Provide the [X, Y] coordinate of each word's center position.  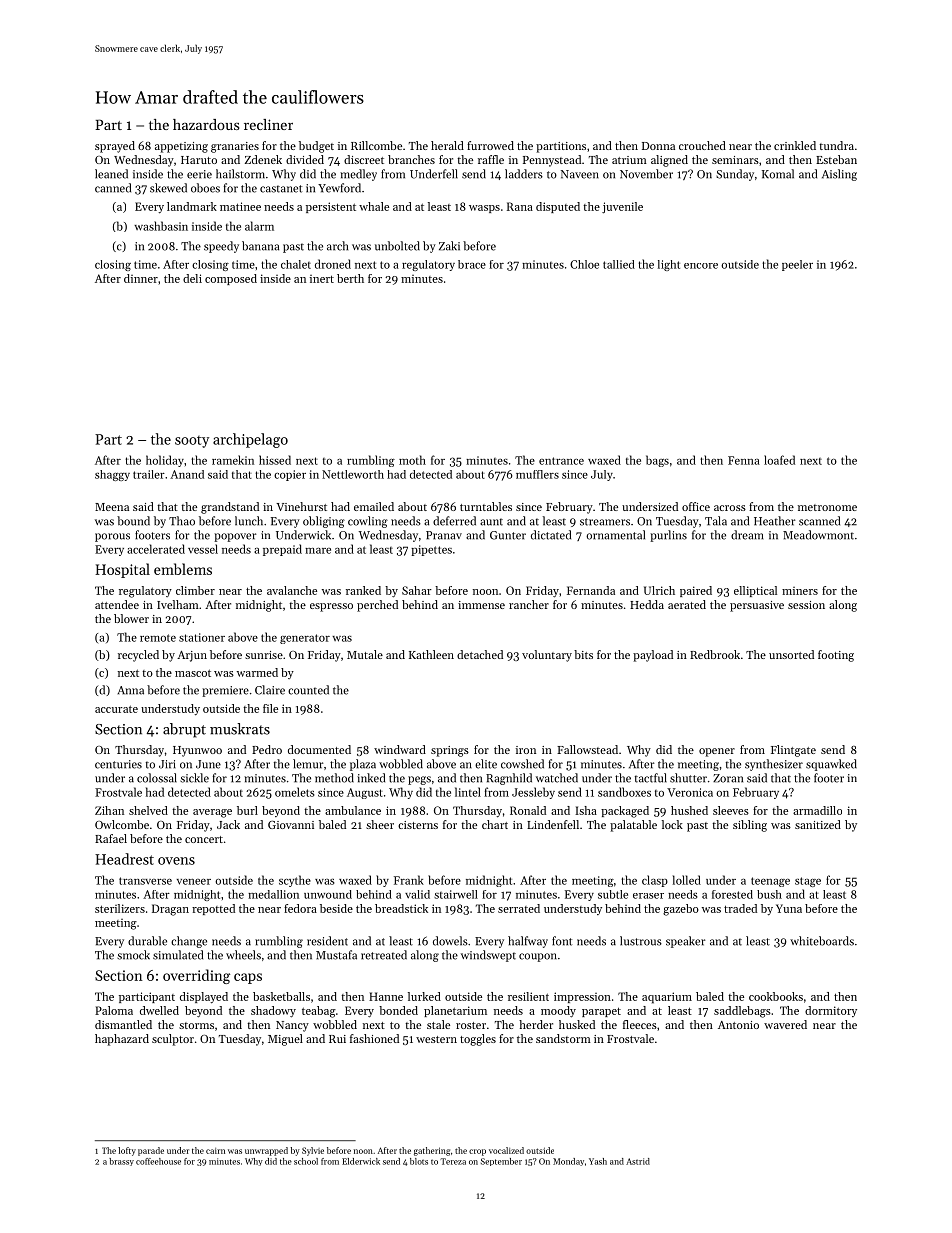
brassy [121, 1162]
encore [701, 266]
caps [248, 978]
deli [192, 278]
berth [350, 278]
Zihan [109, 810]
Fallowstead [587, 749]
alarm [259, 226]
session [806, 605]
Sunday [735, 175]
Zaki [449, 246]
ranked [363, 590]
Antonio [738, 1025]
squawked [831, 765]
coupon [538, 957]
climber [195, 590]
